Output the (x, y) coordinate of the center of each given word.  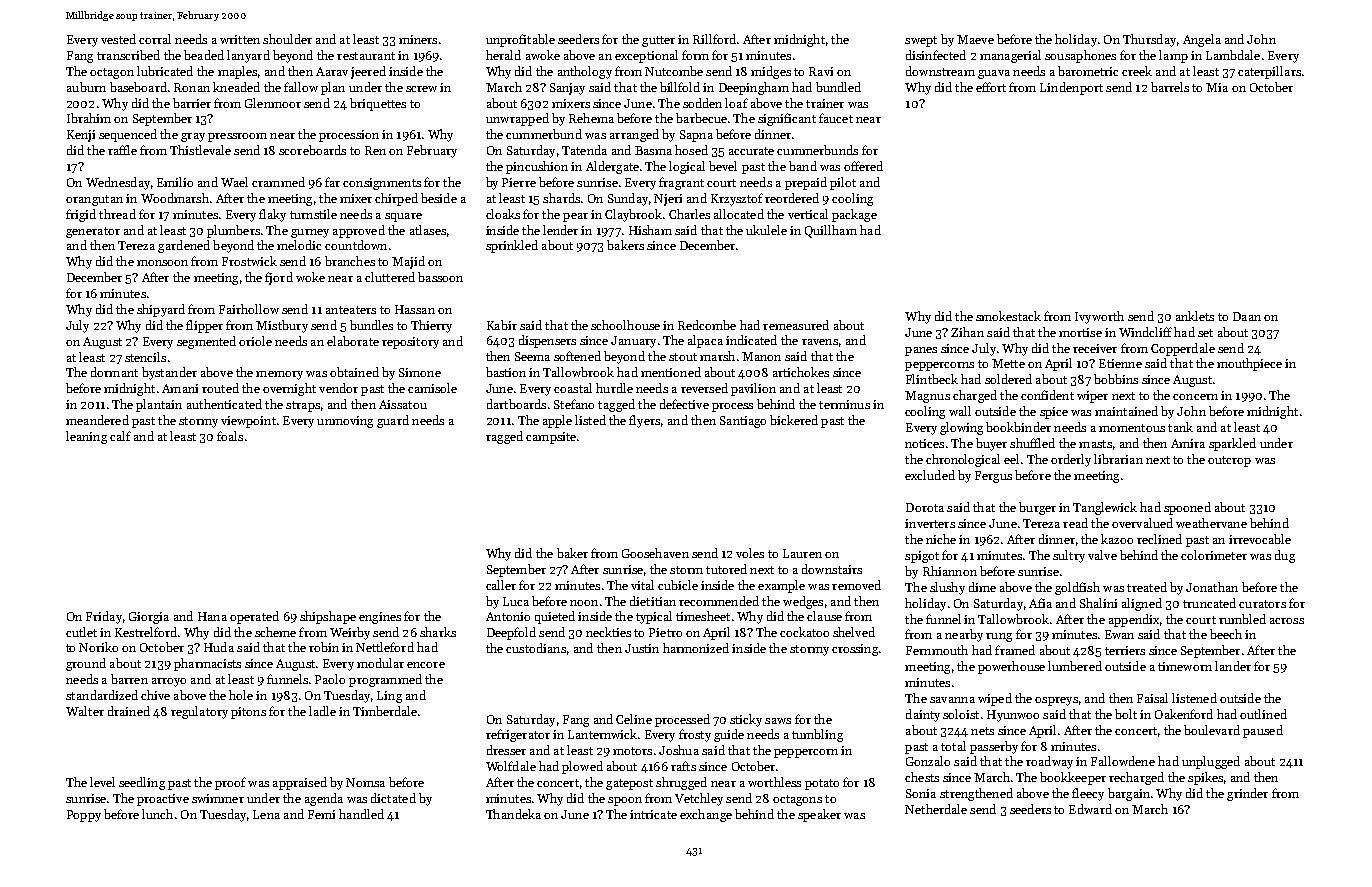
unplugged (1211, 762)
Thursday (1149, 40)
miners (418, 39)
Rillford (714, 39)
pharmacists (207, 664)
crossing (855, 650)
